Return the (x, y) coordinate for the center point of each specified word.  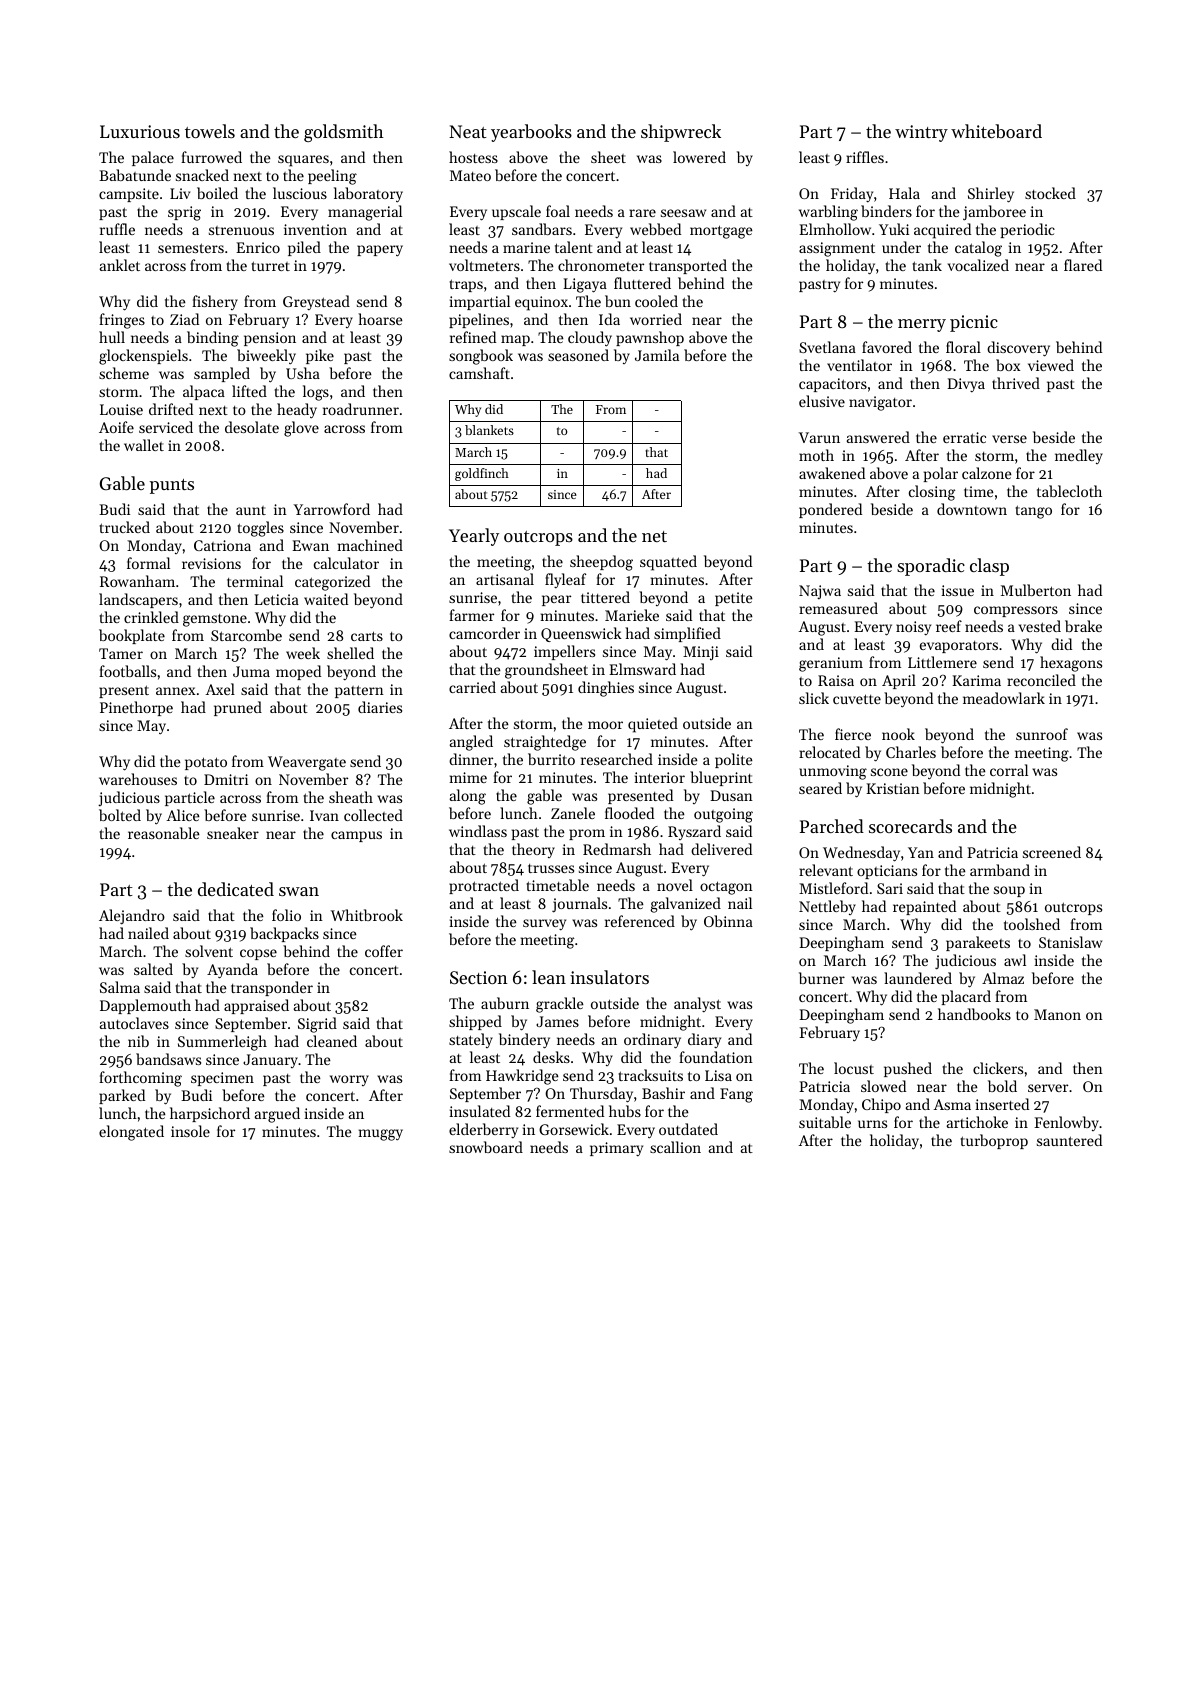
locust (854, 1068)
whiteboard (996, 131)
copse (258, 954)
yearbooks (531, 133)
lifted (249, 391)
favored (887, 347)
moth (816, 455)
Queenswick (581, 634)
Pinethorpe (136, 708)
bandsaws (168, 1059)
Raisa (836, 680)
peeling (332, 177)
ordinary (652, 1041)
